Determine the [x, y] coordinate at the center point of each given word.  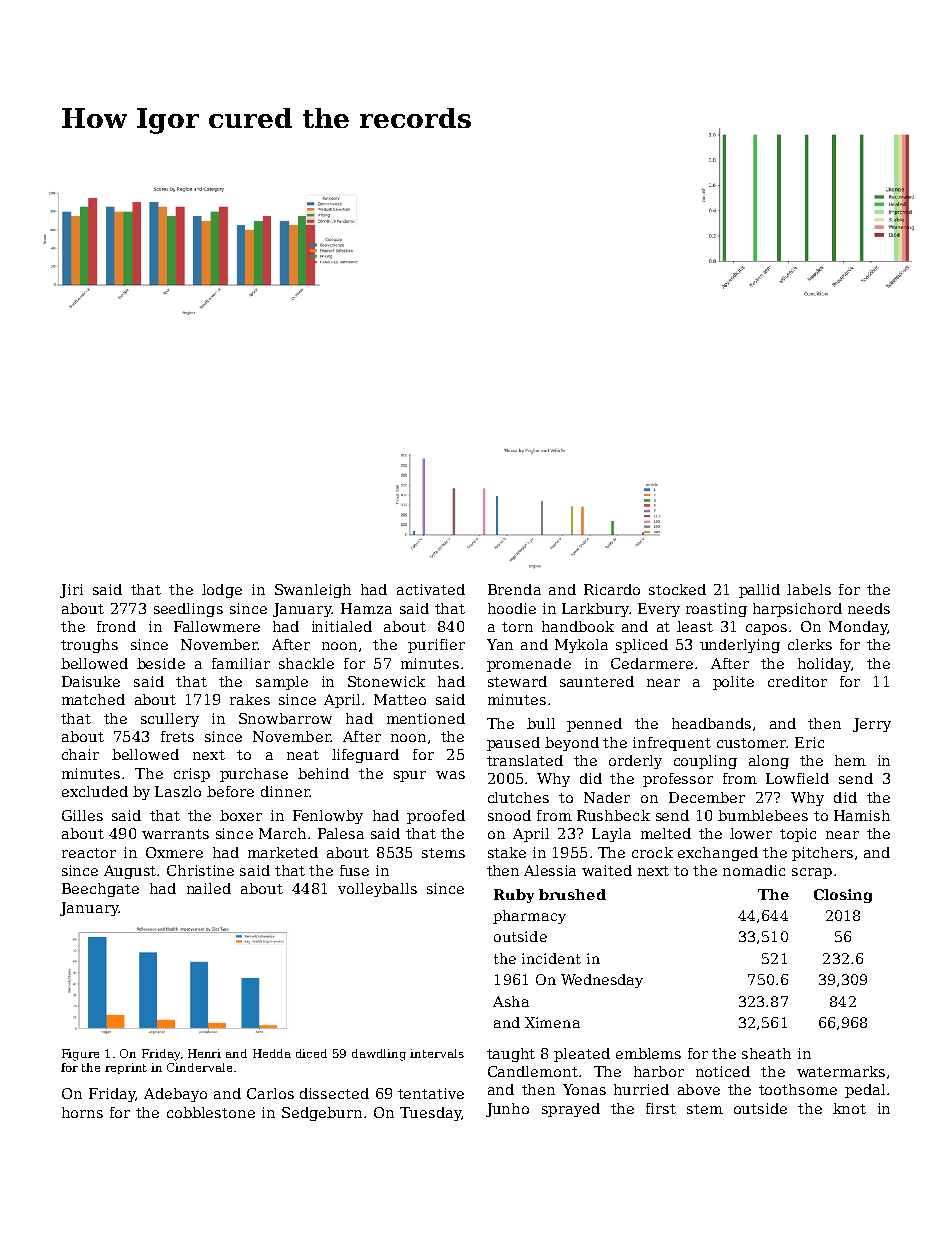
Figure [80, 1055]
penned [594, 725]
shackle [306, 663]
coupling [705, 762]
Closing [843, 896]
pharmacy [529, 917]
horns [82, 1112]
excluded [95, 791]
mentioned [426, 718]
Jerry [872, 725]
